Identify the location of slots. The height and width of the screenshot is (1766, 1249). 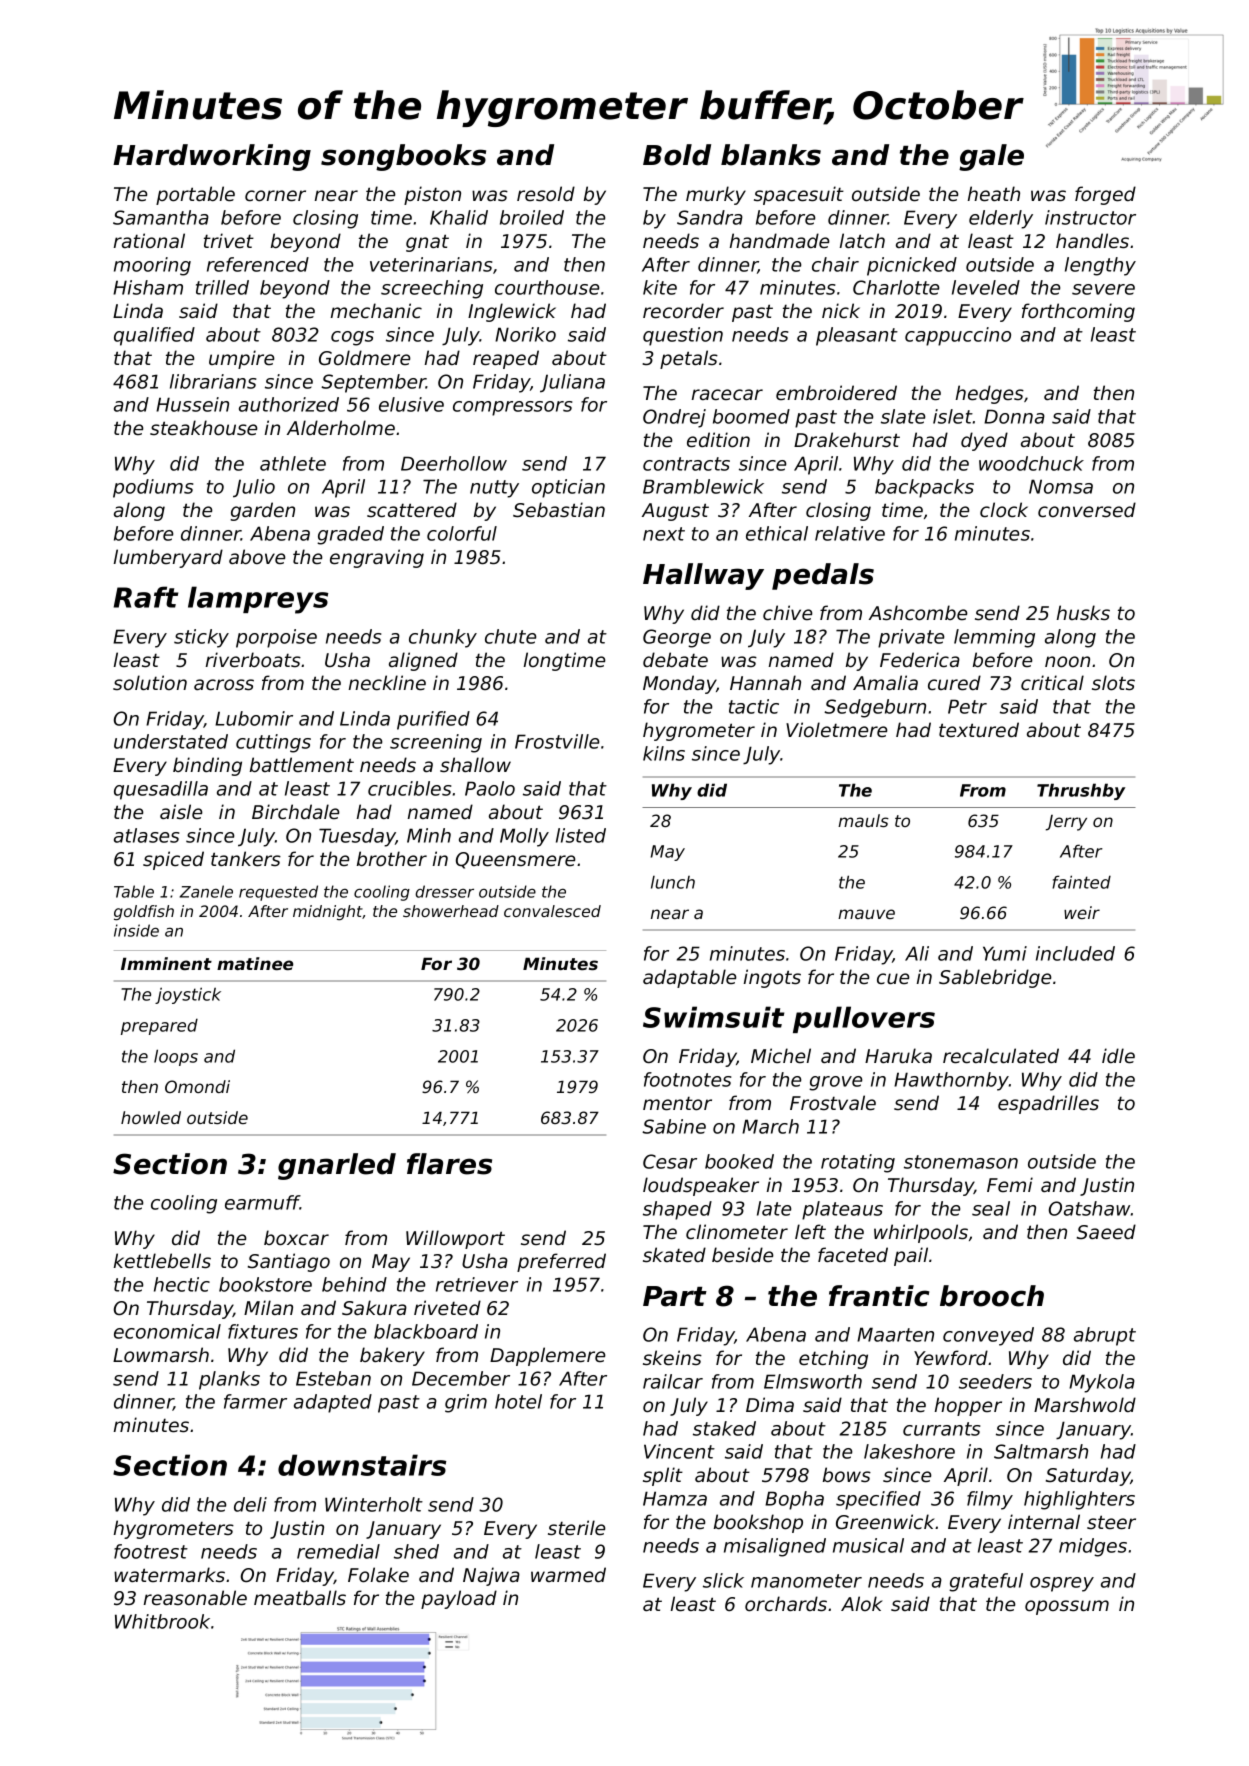
(1113, 683).
